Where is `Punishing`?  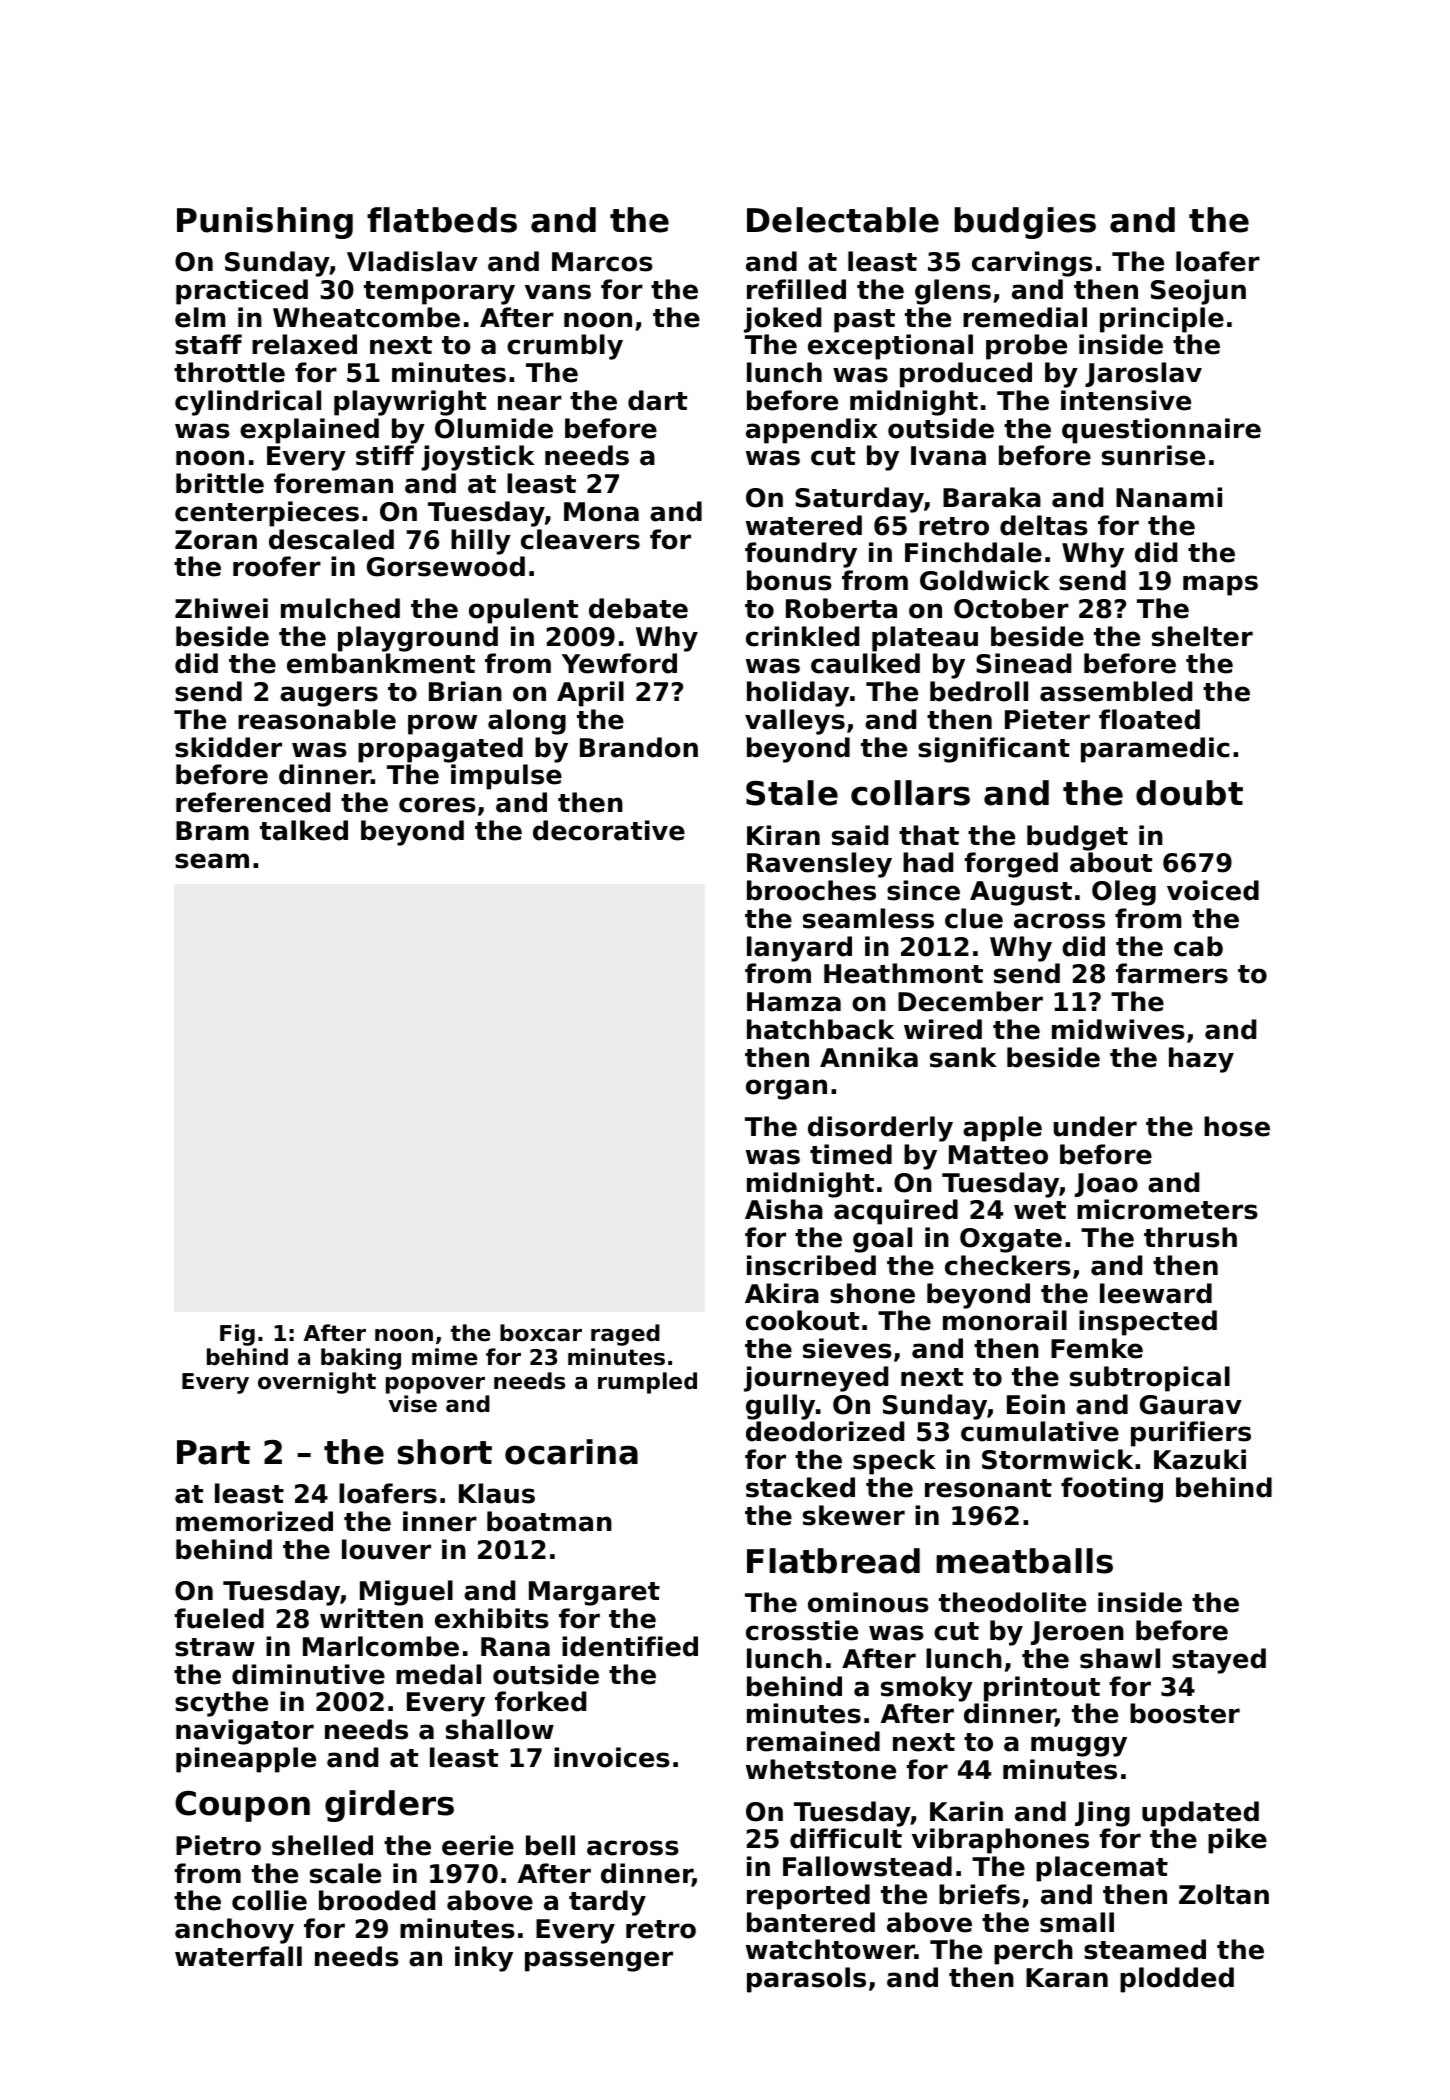
Punishing is located at coordinates (265, 223).
